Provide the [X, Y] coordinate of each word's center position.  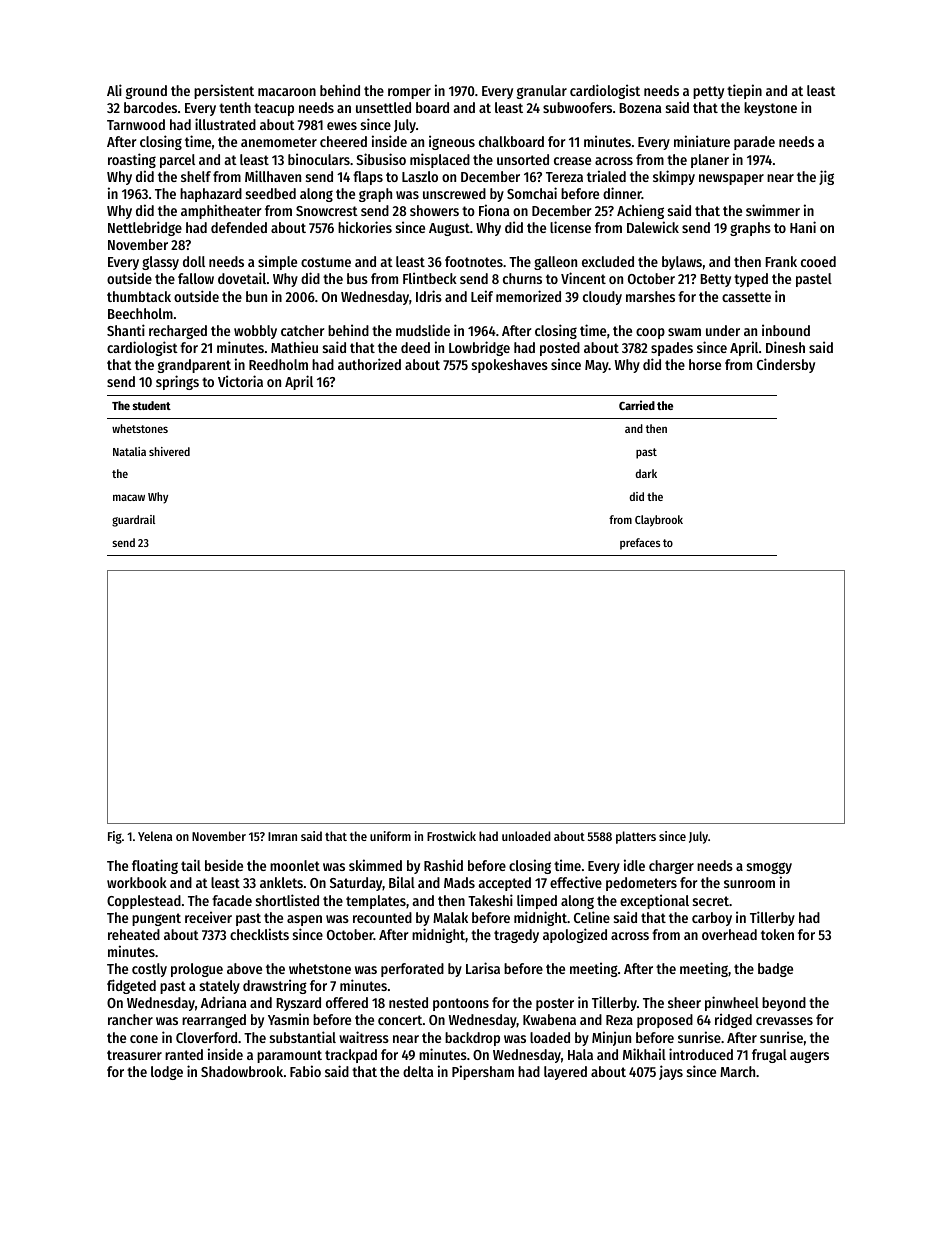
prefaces [640, 544]
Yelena [155, 836]
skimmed [375, 865]
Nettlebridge [145, 228]
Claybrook [659, 521]
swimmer [773, 210]
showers [434, 210]
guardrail [133, 521]
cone [144, 1039]
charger [671, 867]
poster [555, 1004]
